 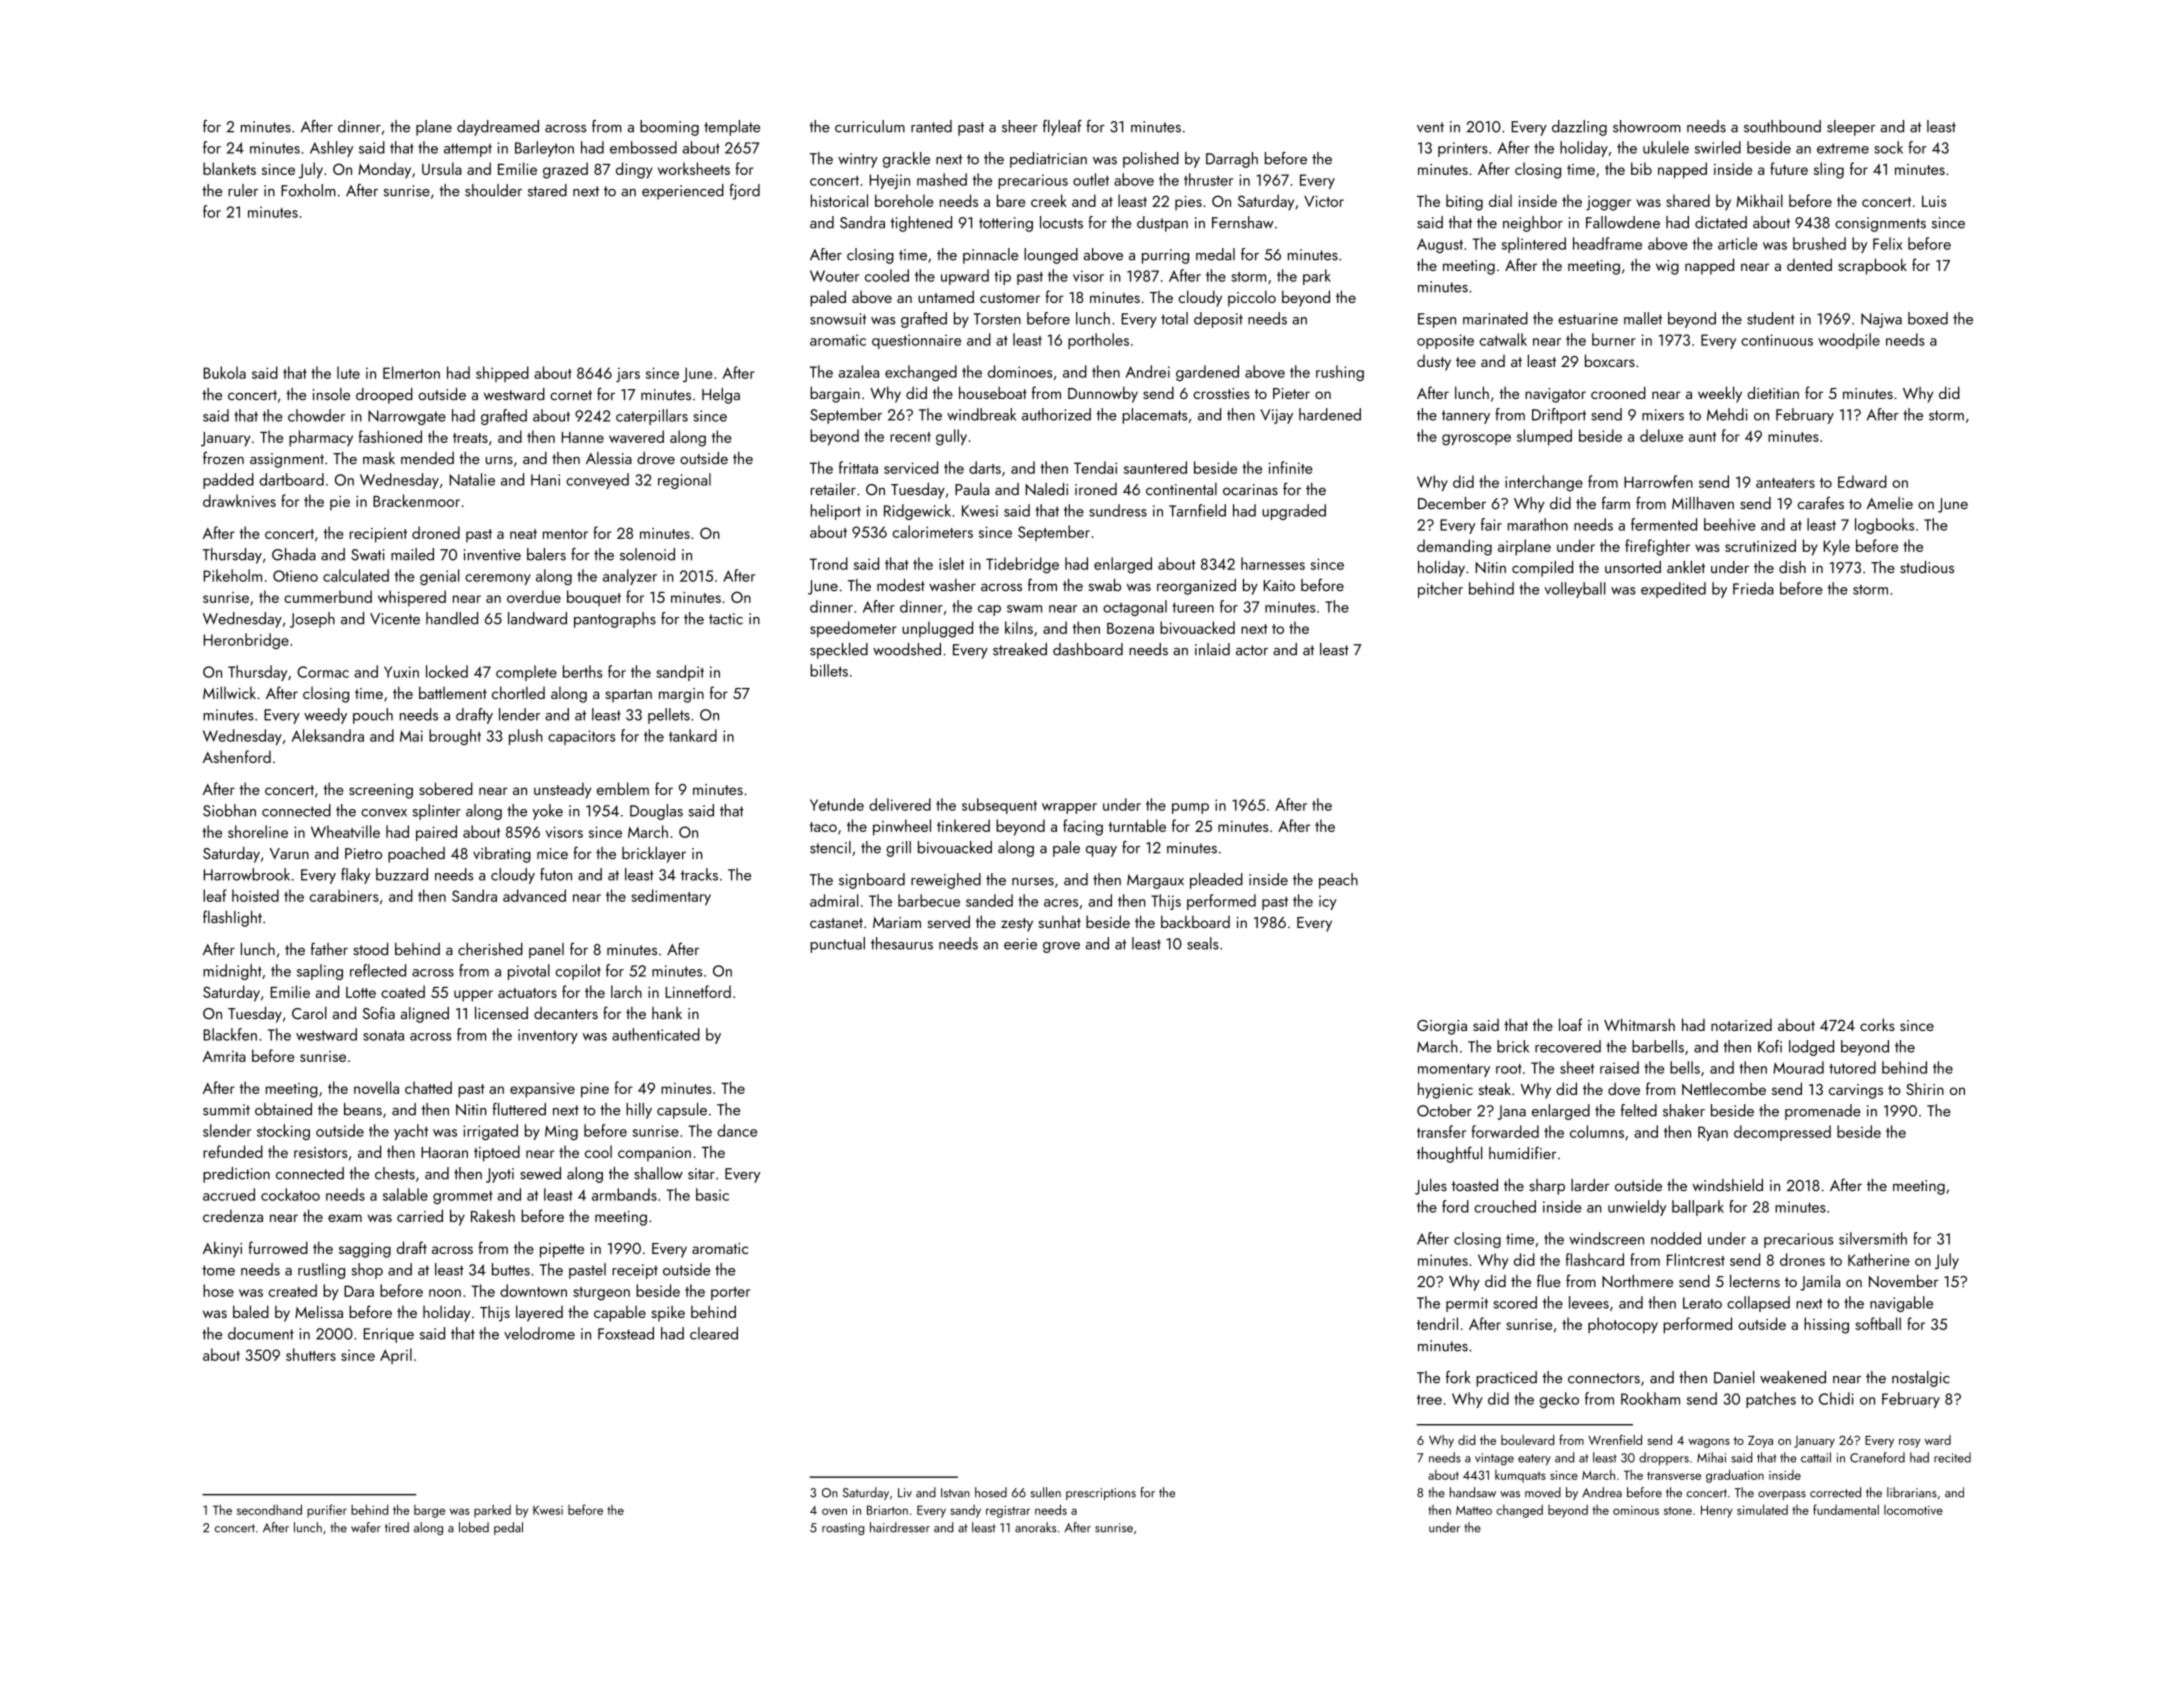 What do you see at coordinates (1851, 128) in the page?
I see `sleeper` at bounding box center [1851, 128].
